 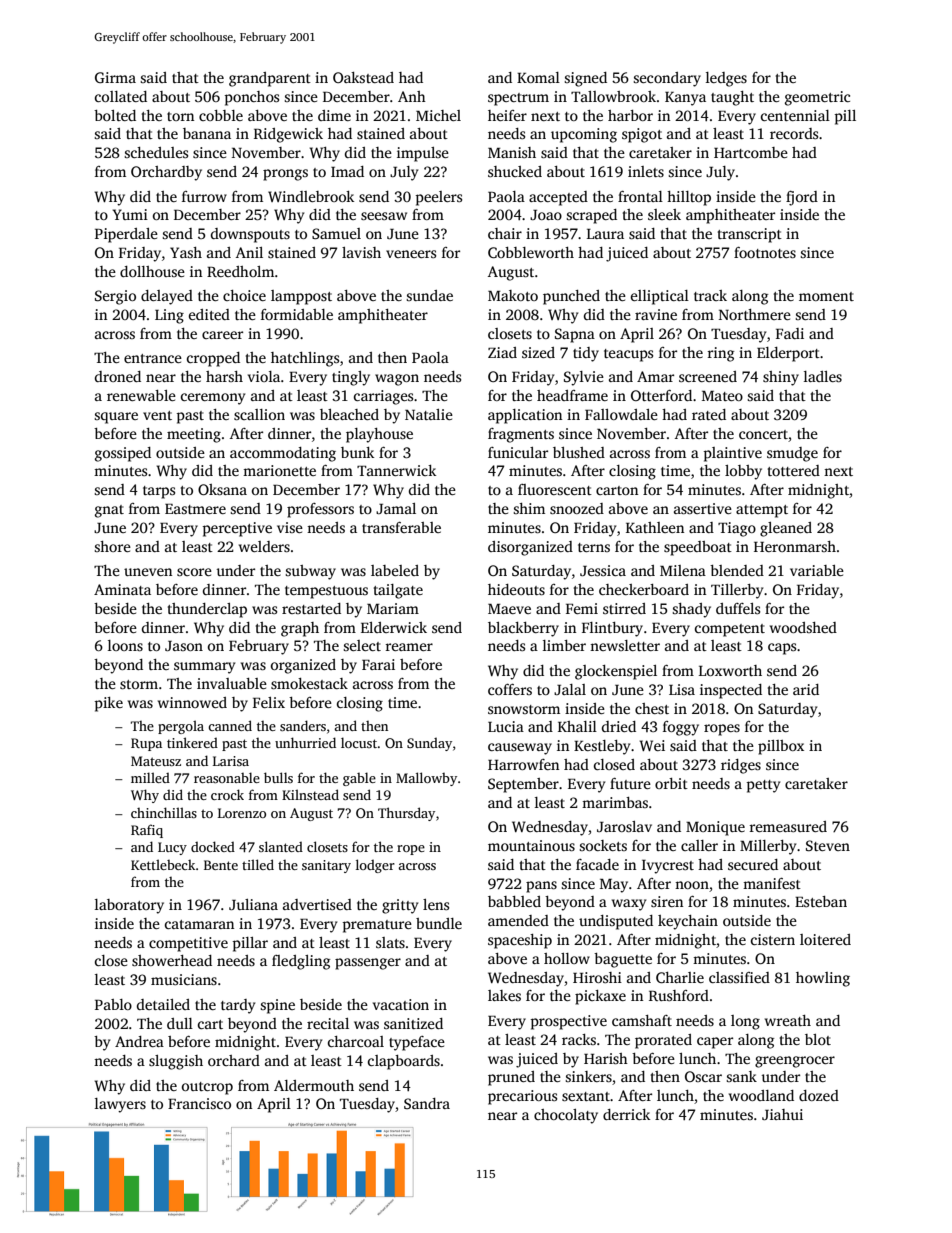 I want to click on centennial, so click(x=795, y=115).
